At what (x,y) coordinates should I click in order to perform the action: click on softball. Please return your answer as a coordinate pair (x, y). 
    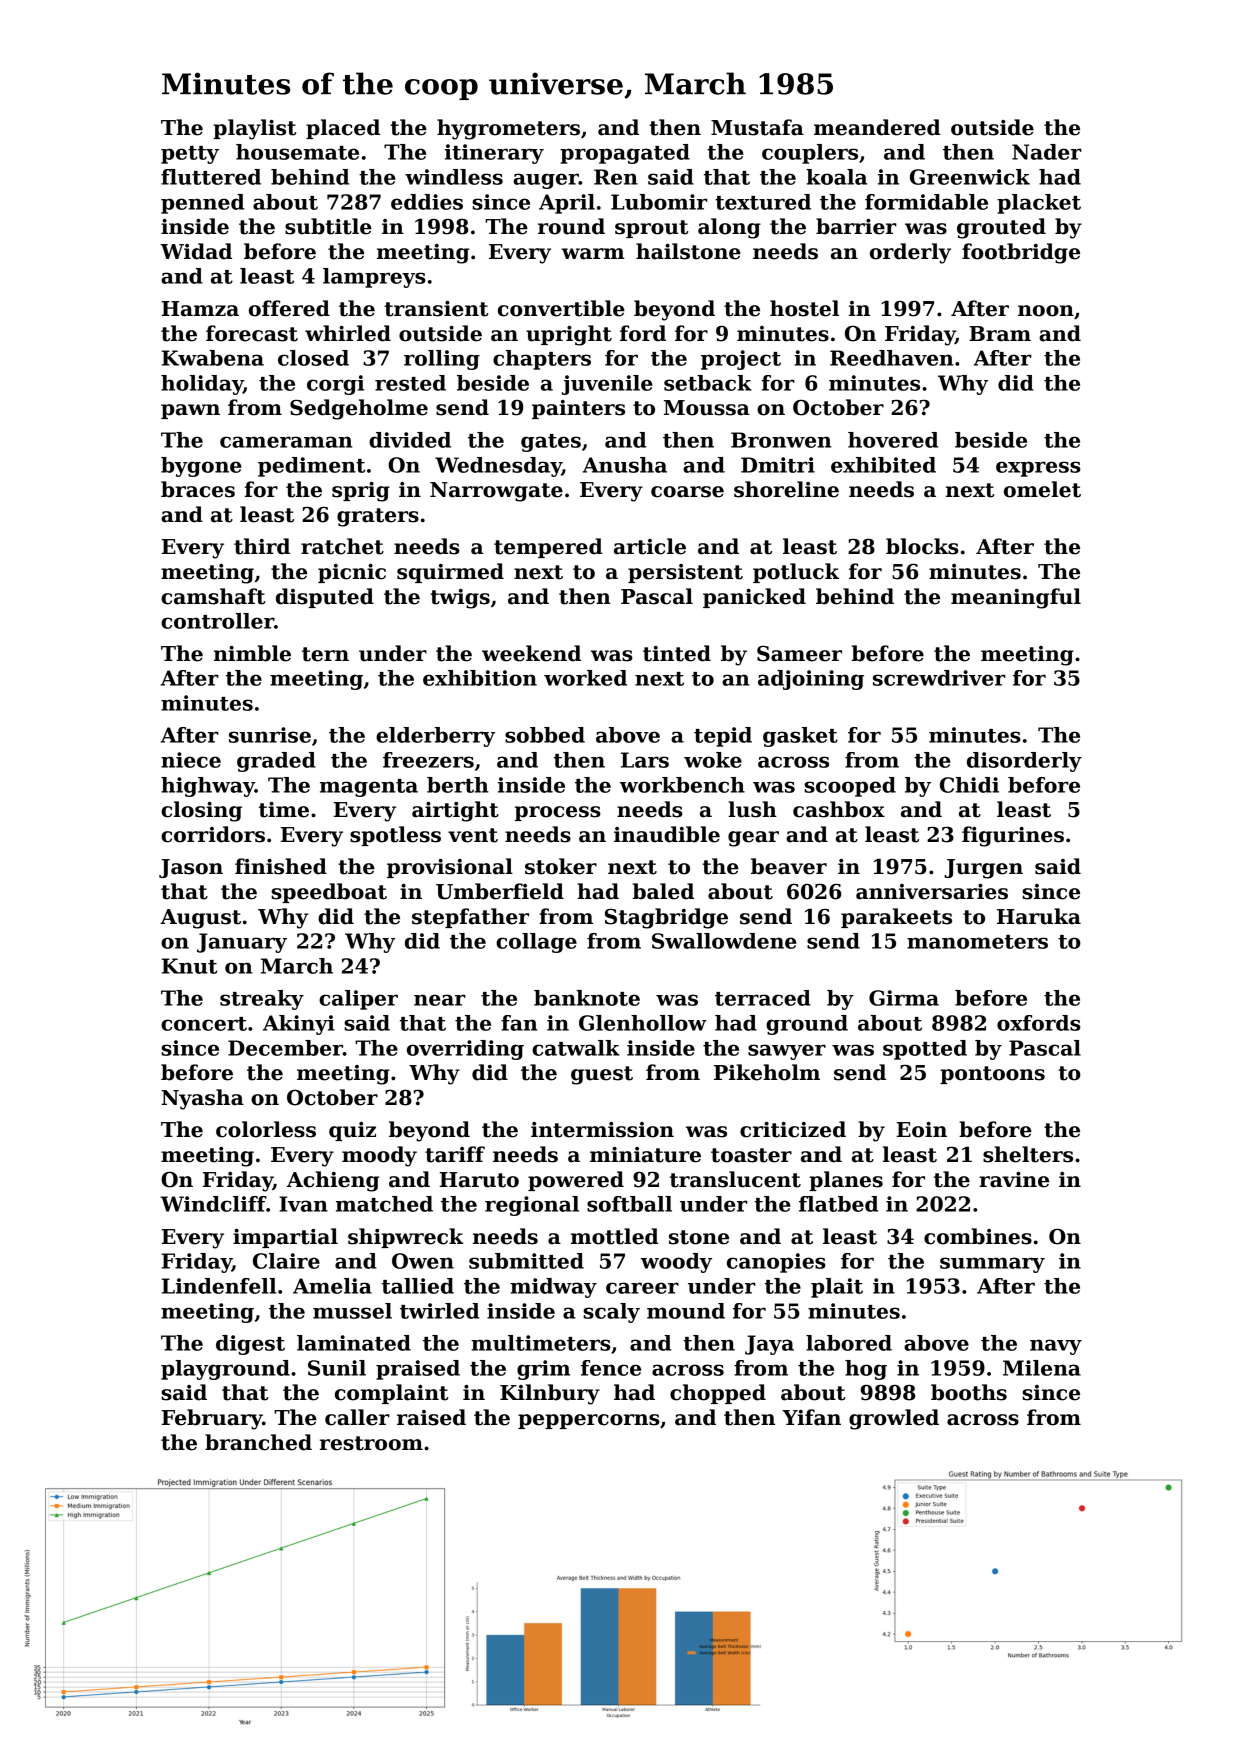
    Looking at the image, I should click on (629, 1204).
